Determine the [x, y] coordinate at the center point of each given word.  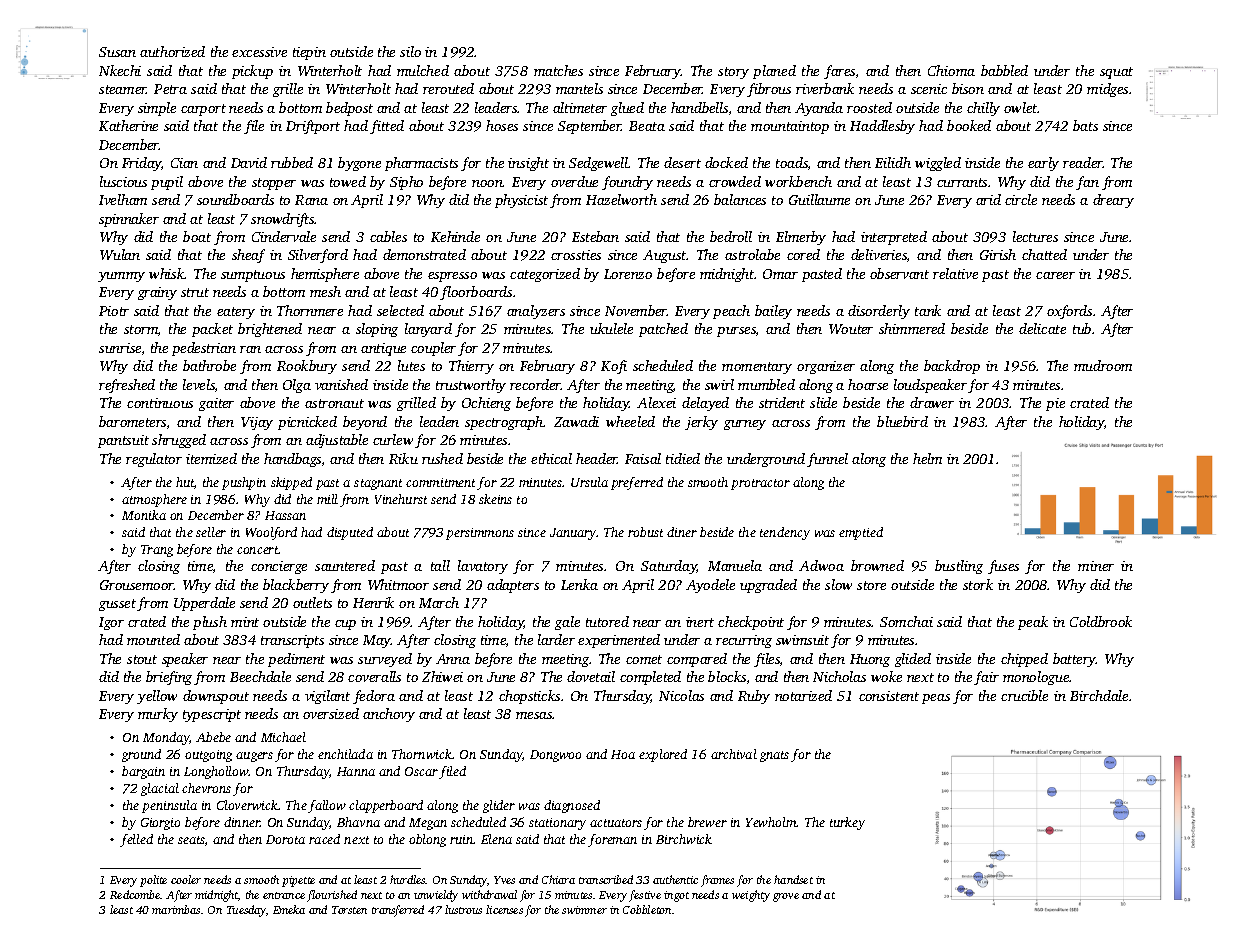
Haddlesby [882, 127]
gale [567, 623]
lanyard [428, 330]
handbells [699, 107]
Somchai [906, 621]
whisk [167, 273]
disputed [350, 533]
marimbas [176, 909]
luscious [123, 181]
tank [928, 310]
